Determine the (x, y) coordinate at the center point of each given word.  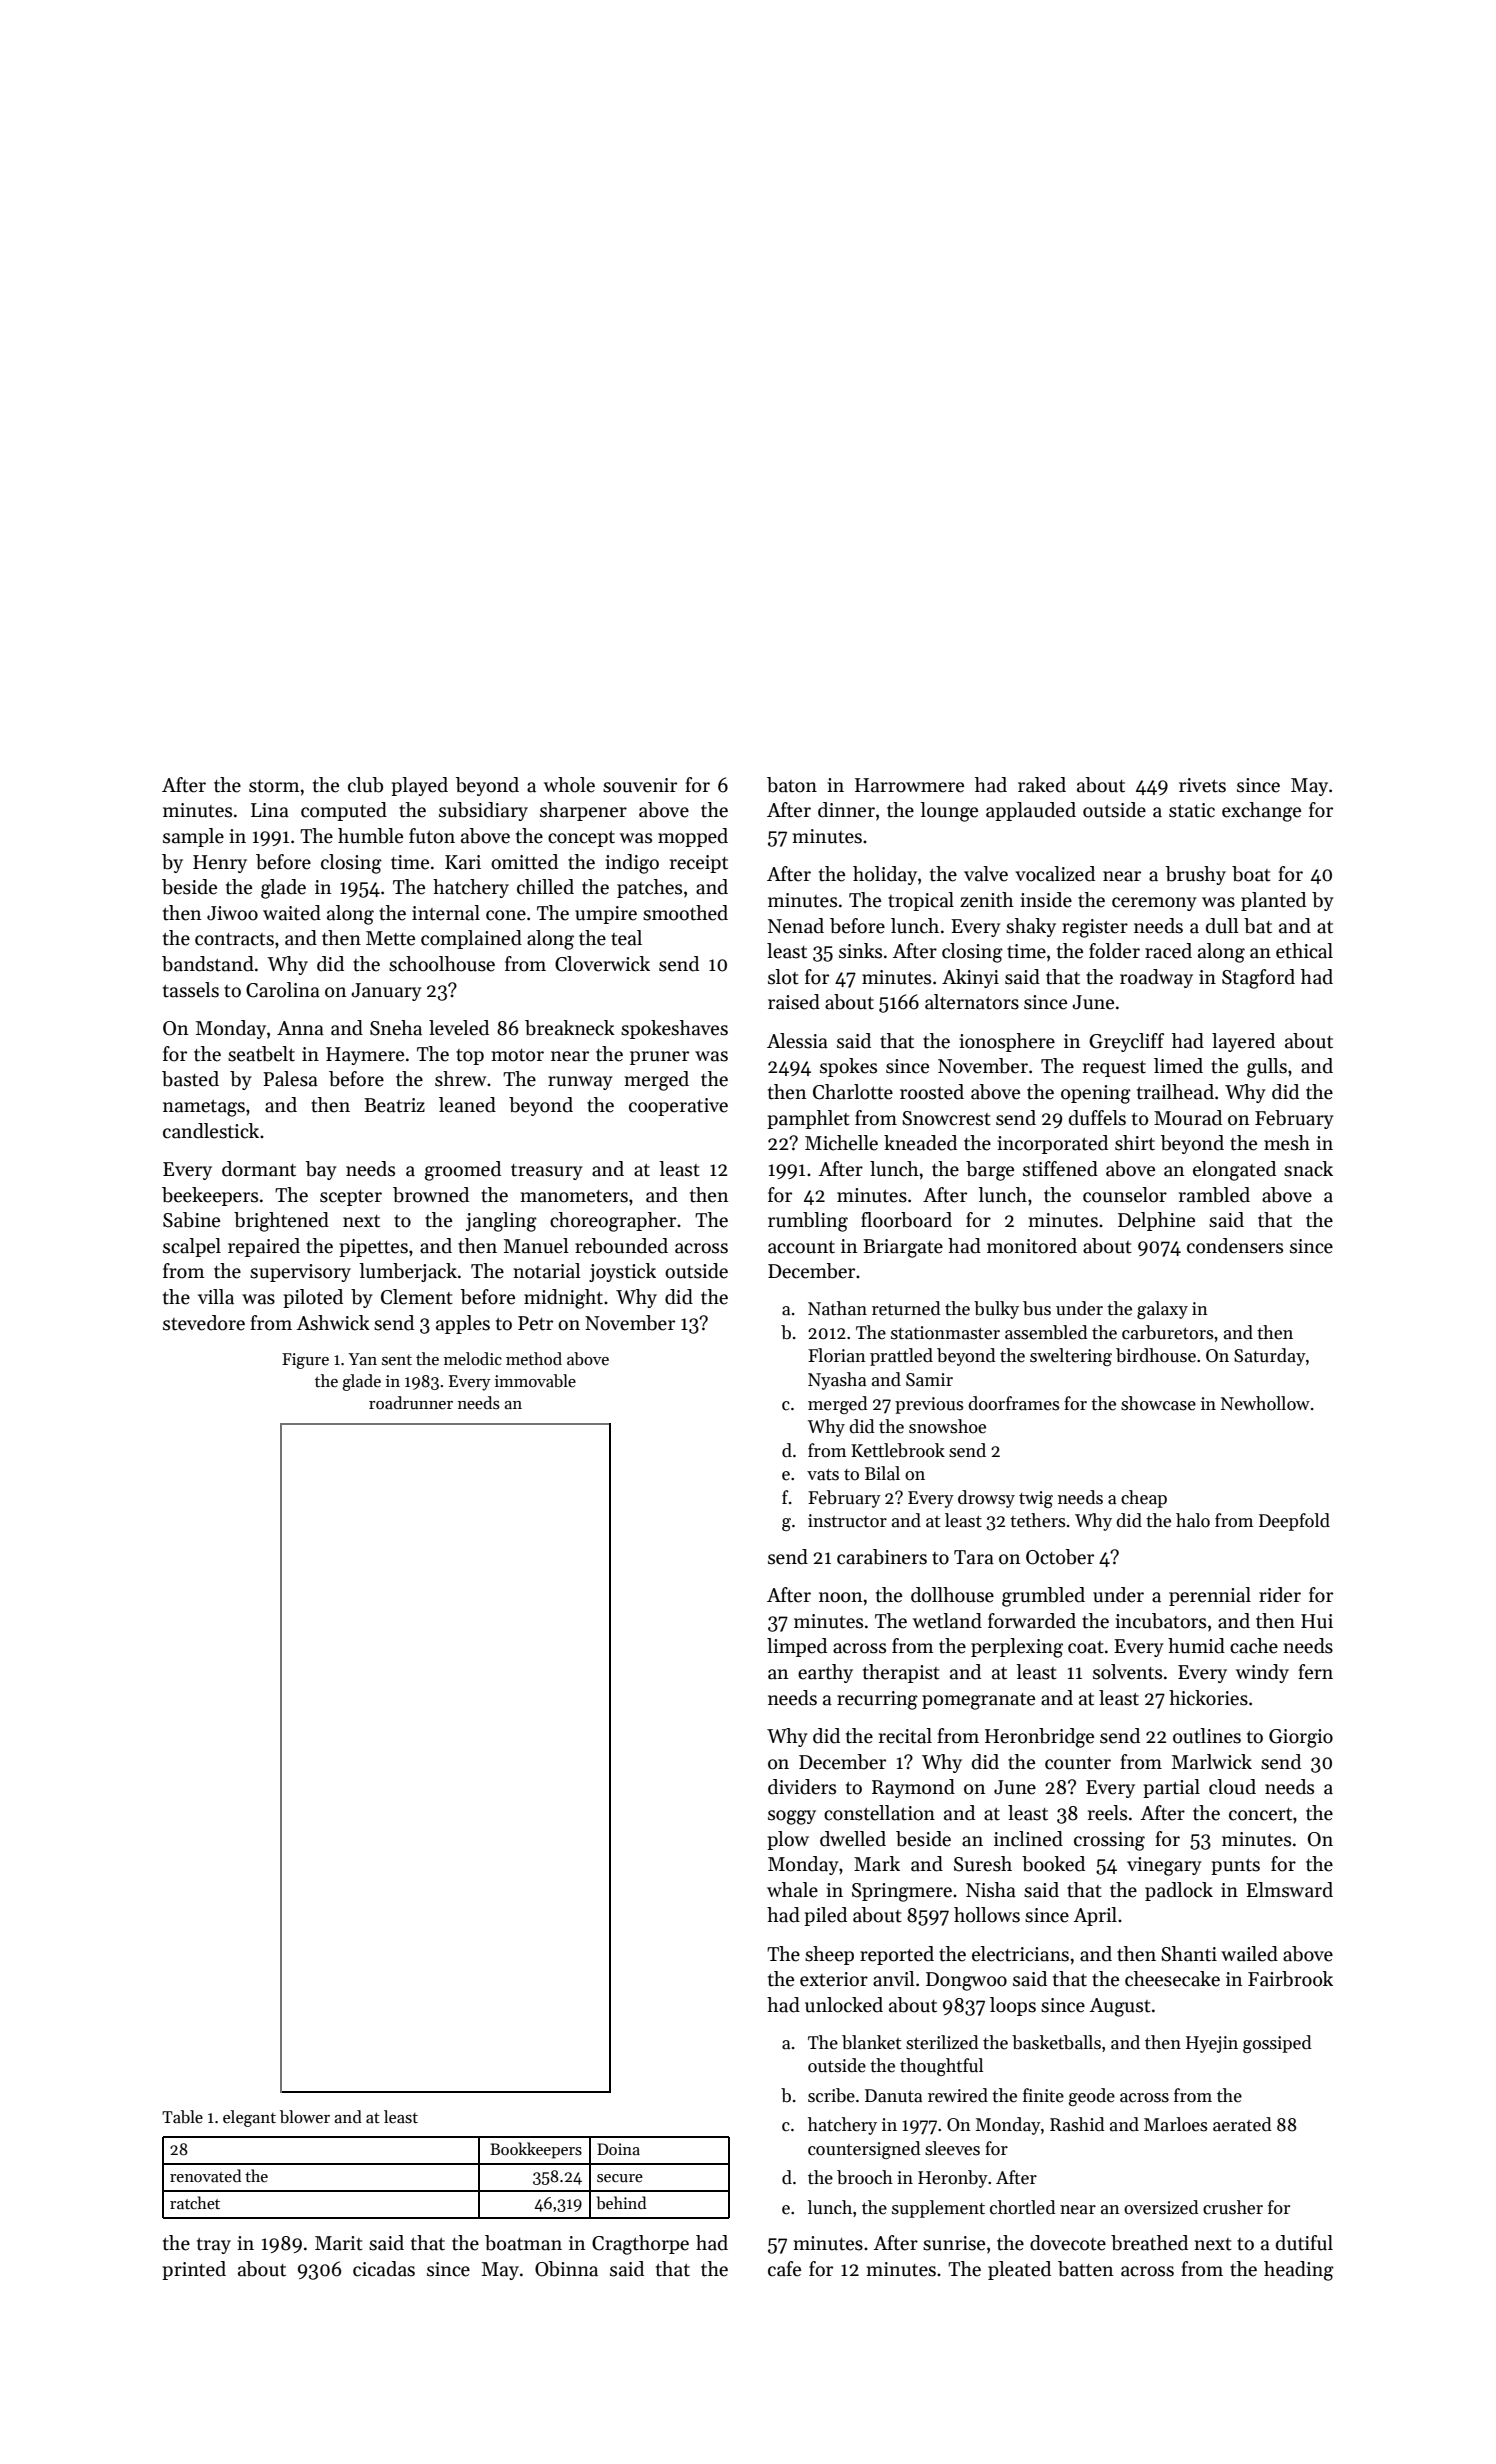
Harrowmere (909, 785)
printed (194, 2270)
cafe (784, 2269)
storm (274, 786)
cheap (1144, 1499)
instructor (847, 1521)
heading (1299, 2271)
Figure (305, 1361)
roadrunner (411, 1403)
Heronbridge (1039, 1738)
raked (1042, 785)
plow (788, 1840)
